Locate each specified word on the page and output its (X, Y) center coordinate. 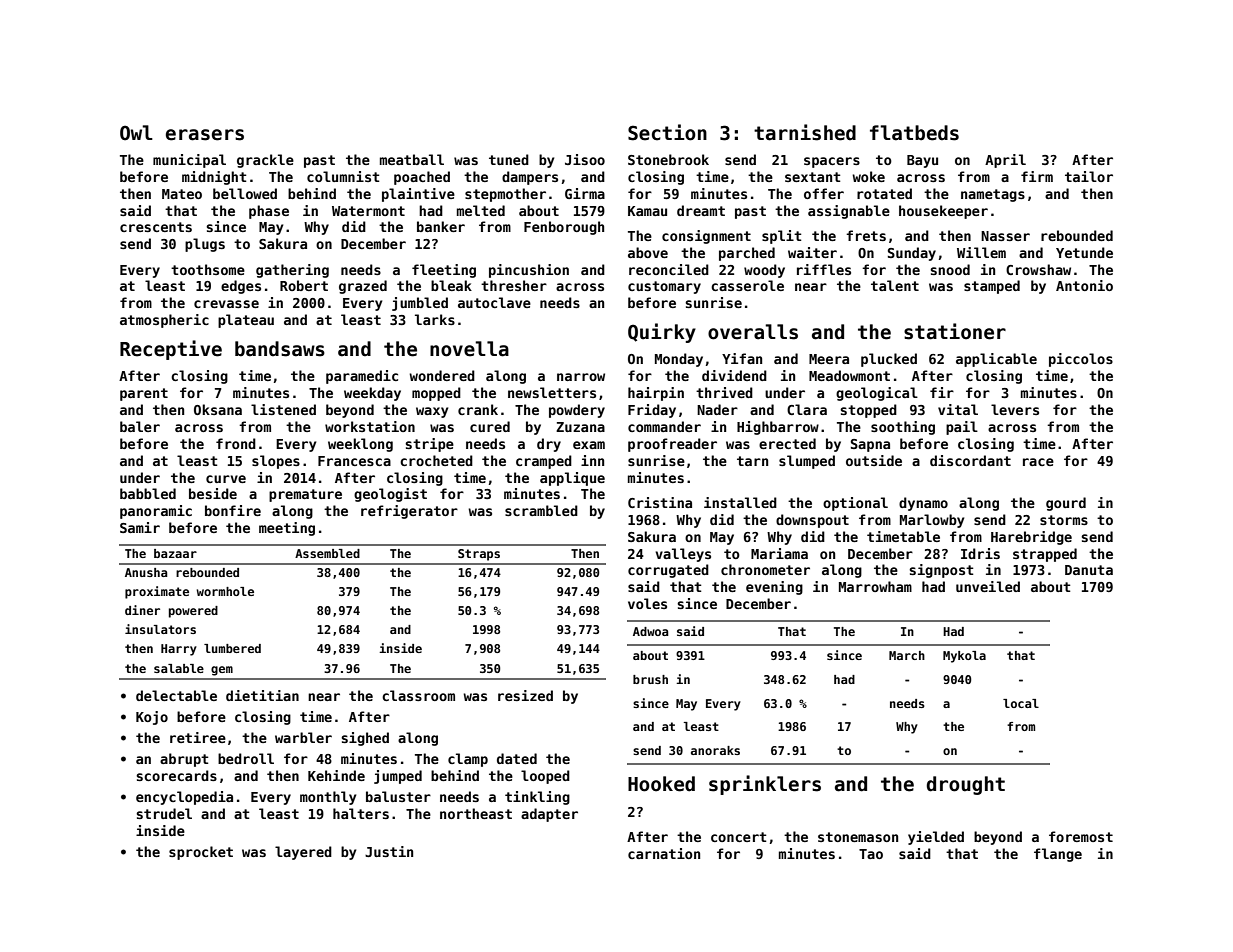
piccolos (1081, 360)
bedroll (246, 758)
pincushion (529, 271)
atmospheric (164, 321)
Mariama (779, 553)
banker (441, 226)
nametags (993, 195)
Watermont (368, 211)
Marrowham (875, 586)
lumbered (232, 648)
